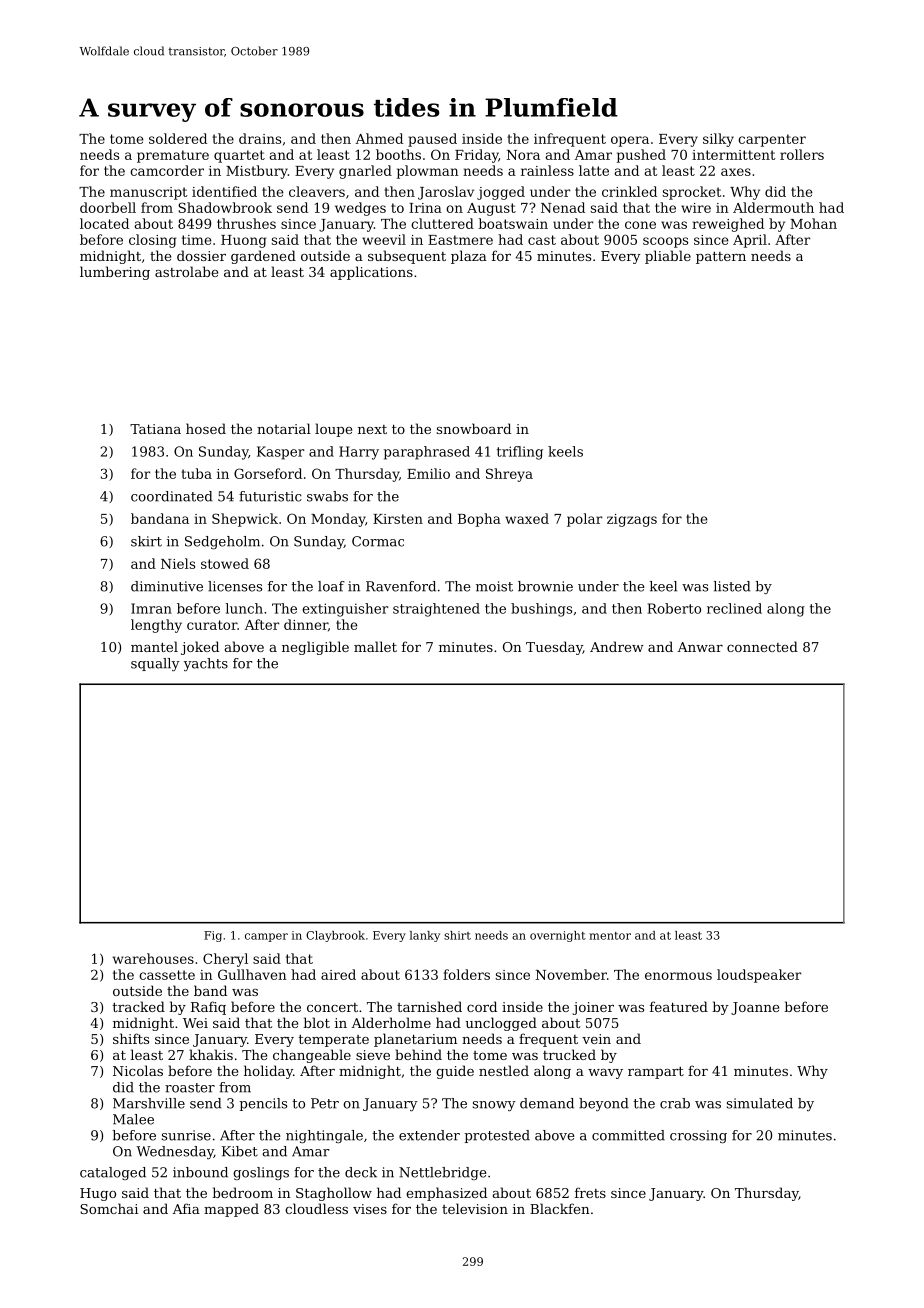  I want to click on located, so click(104, 223).
